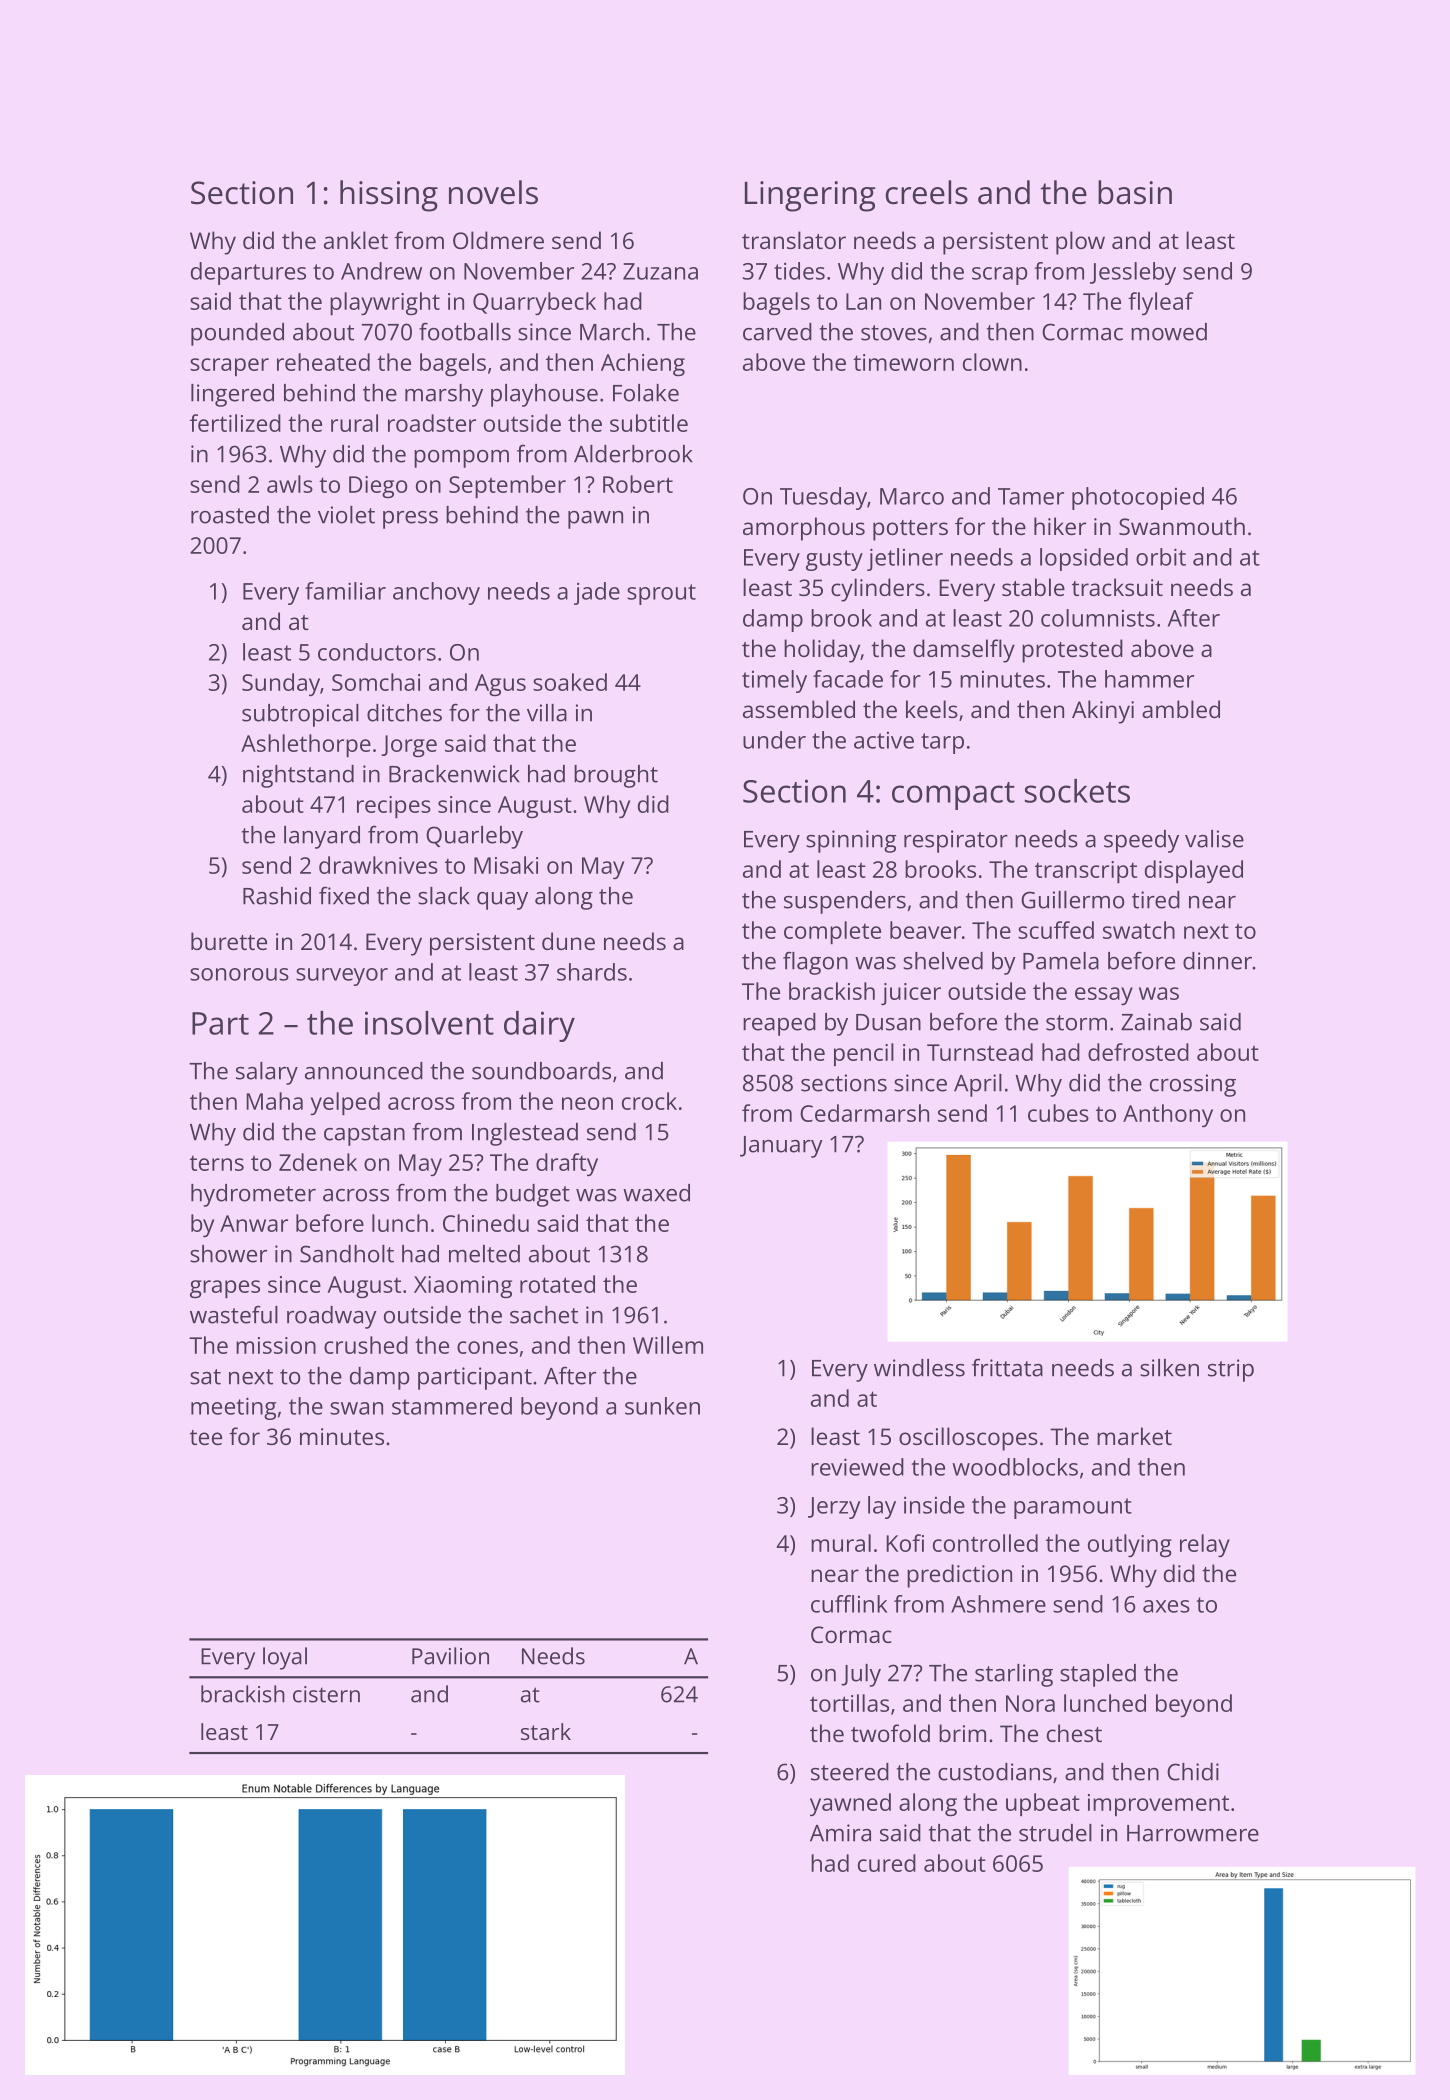 Image resolution: width=1450 pixels, height=2100 pixels. Describe the element at coordinates (794, 240) in the image. I see `translator` at that location.
